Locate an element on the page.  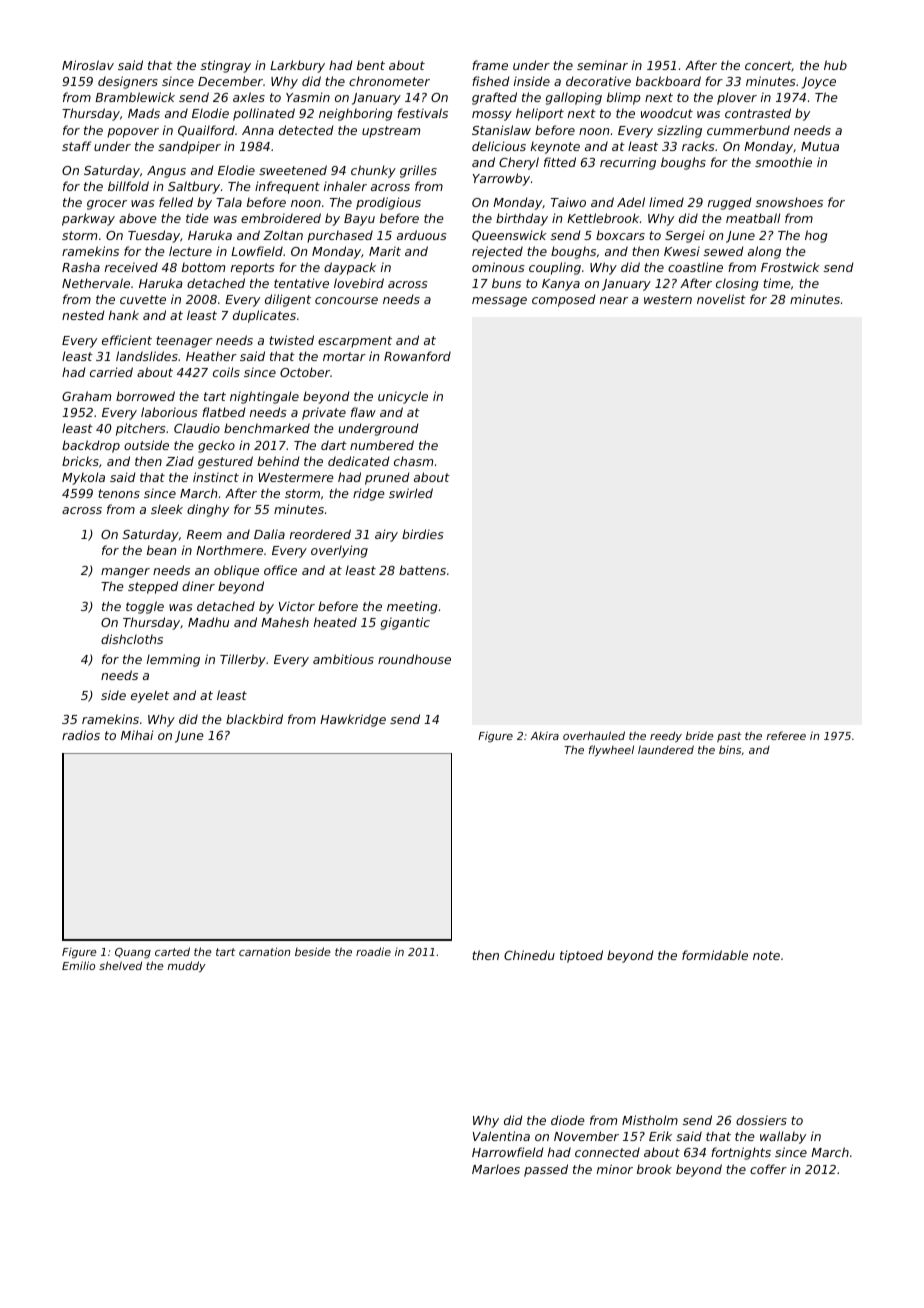
Emilio is located at coordinates (78, 965).
